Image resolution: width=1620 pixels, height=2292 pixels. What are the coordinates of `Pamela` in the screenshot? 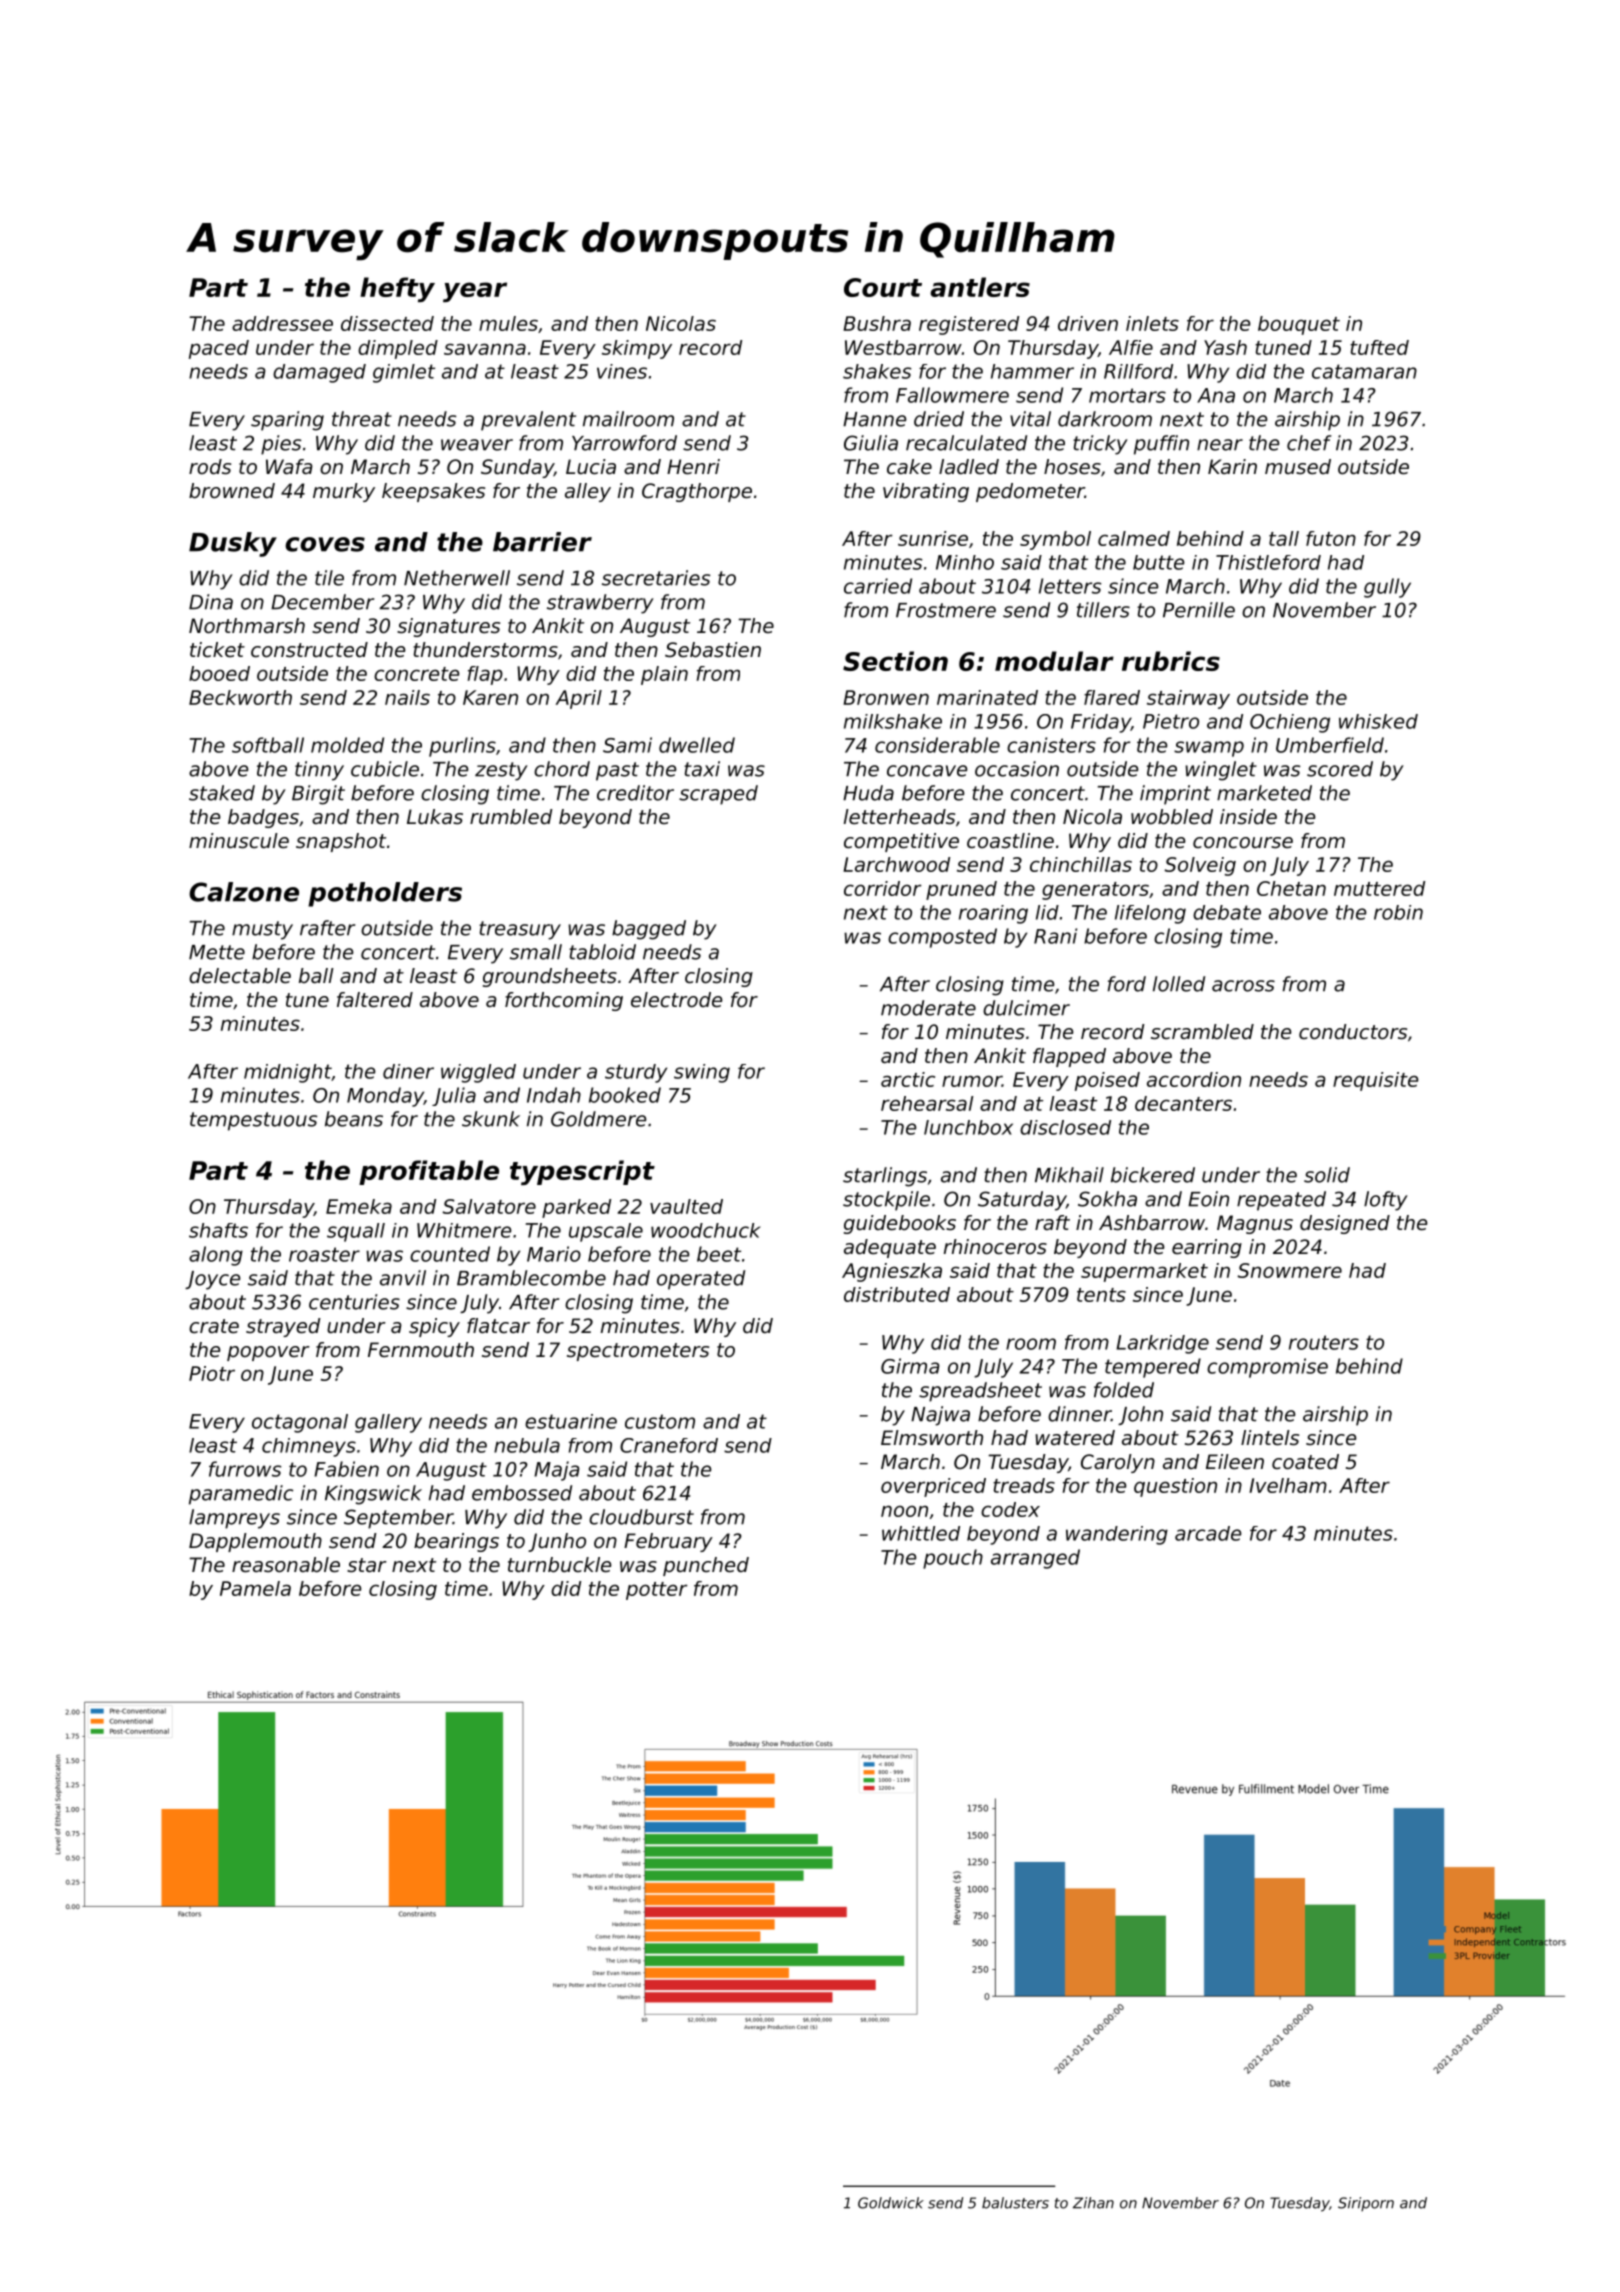 It's located at (255, 1588).
